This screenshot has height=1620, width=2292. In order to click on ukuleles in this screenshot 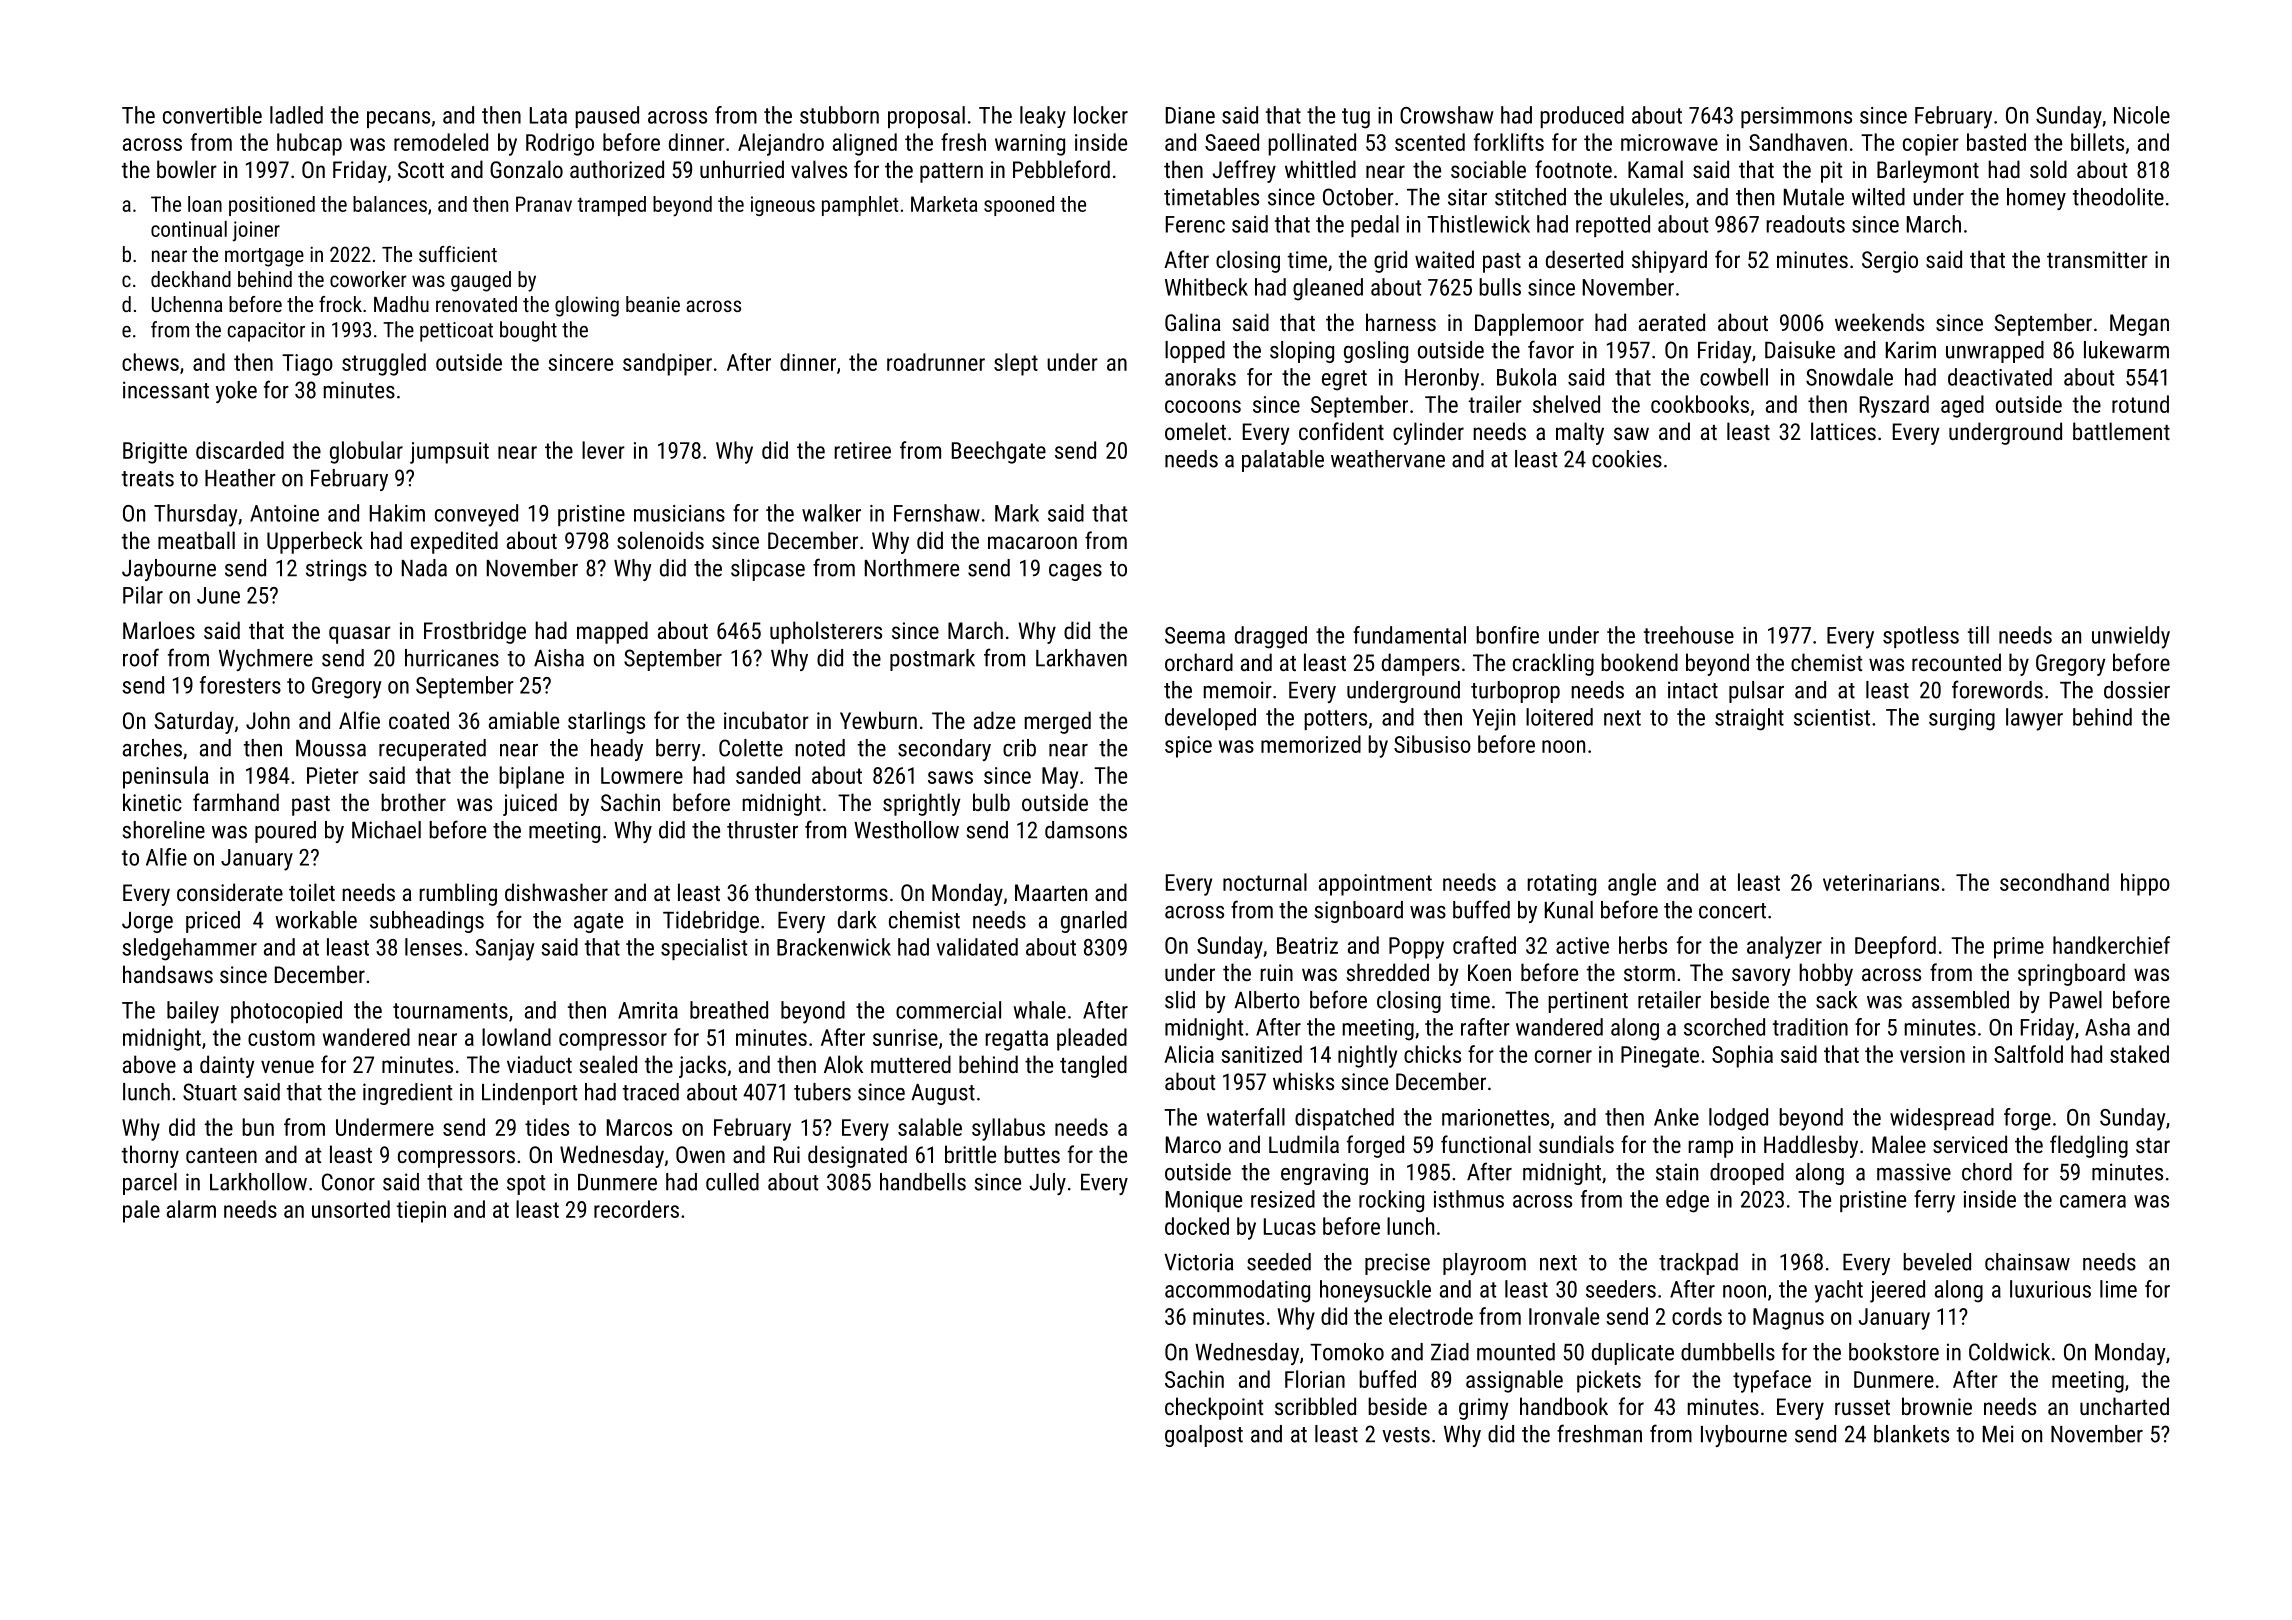, I will do `click(1647, 197)`.
